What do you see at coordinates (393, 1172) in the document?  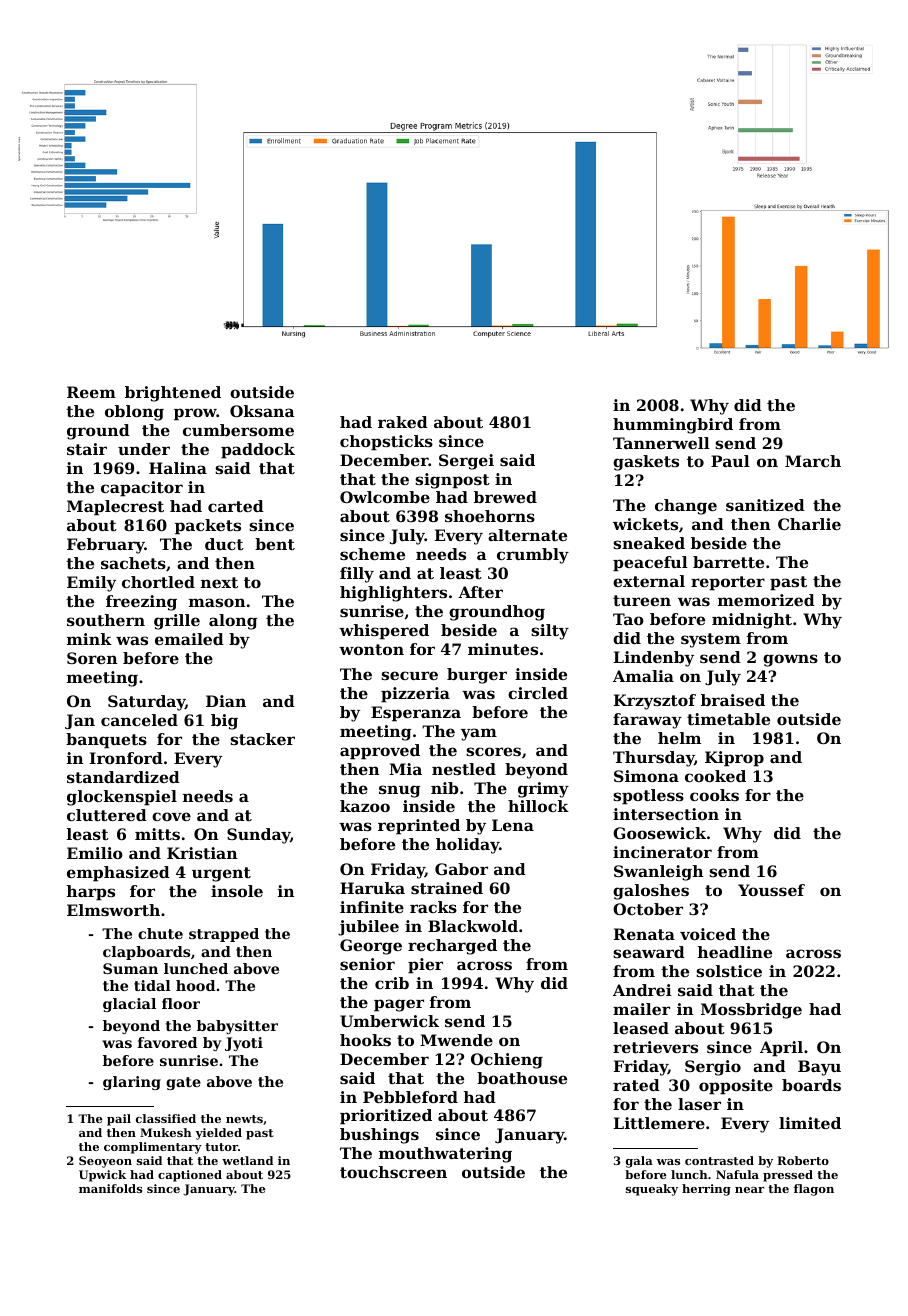 I see `touchscreen` at bounding box center [393, 1172].
